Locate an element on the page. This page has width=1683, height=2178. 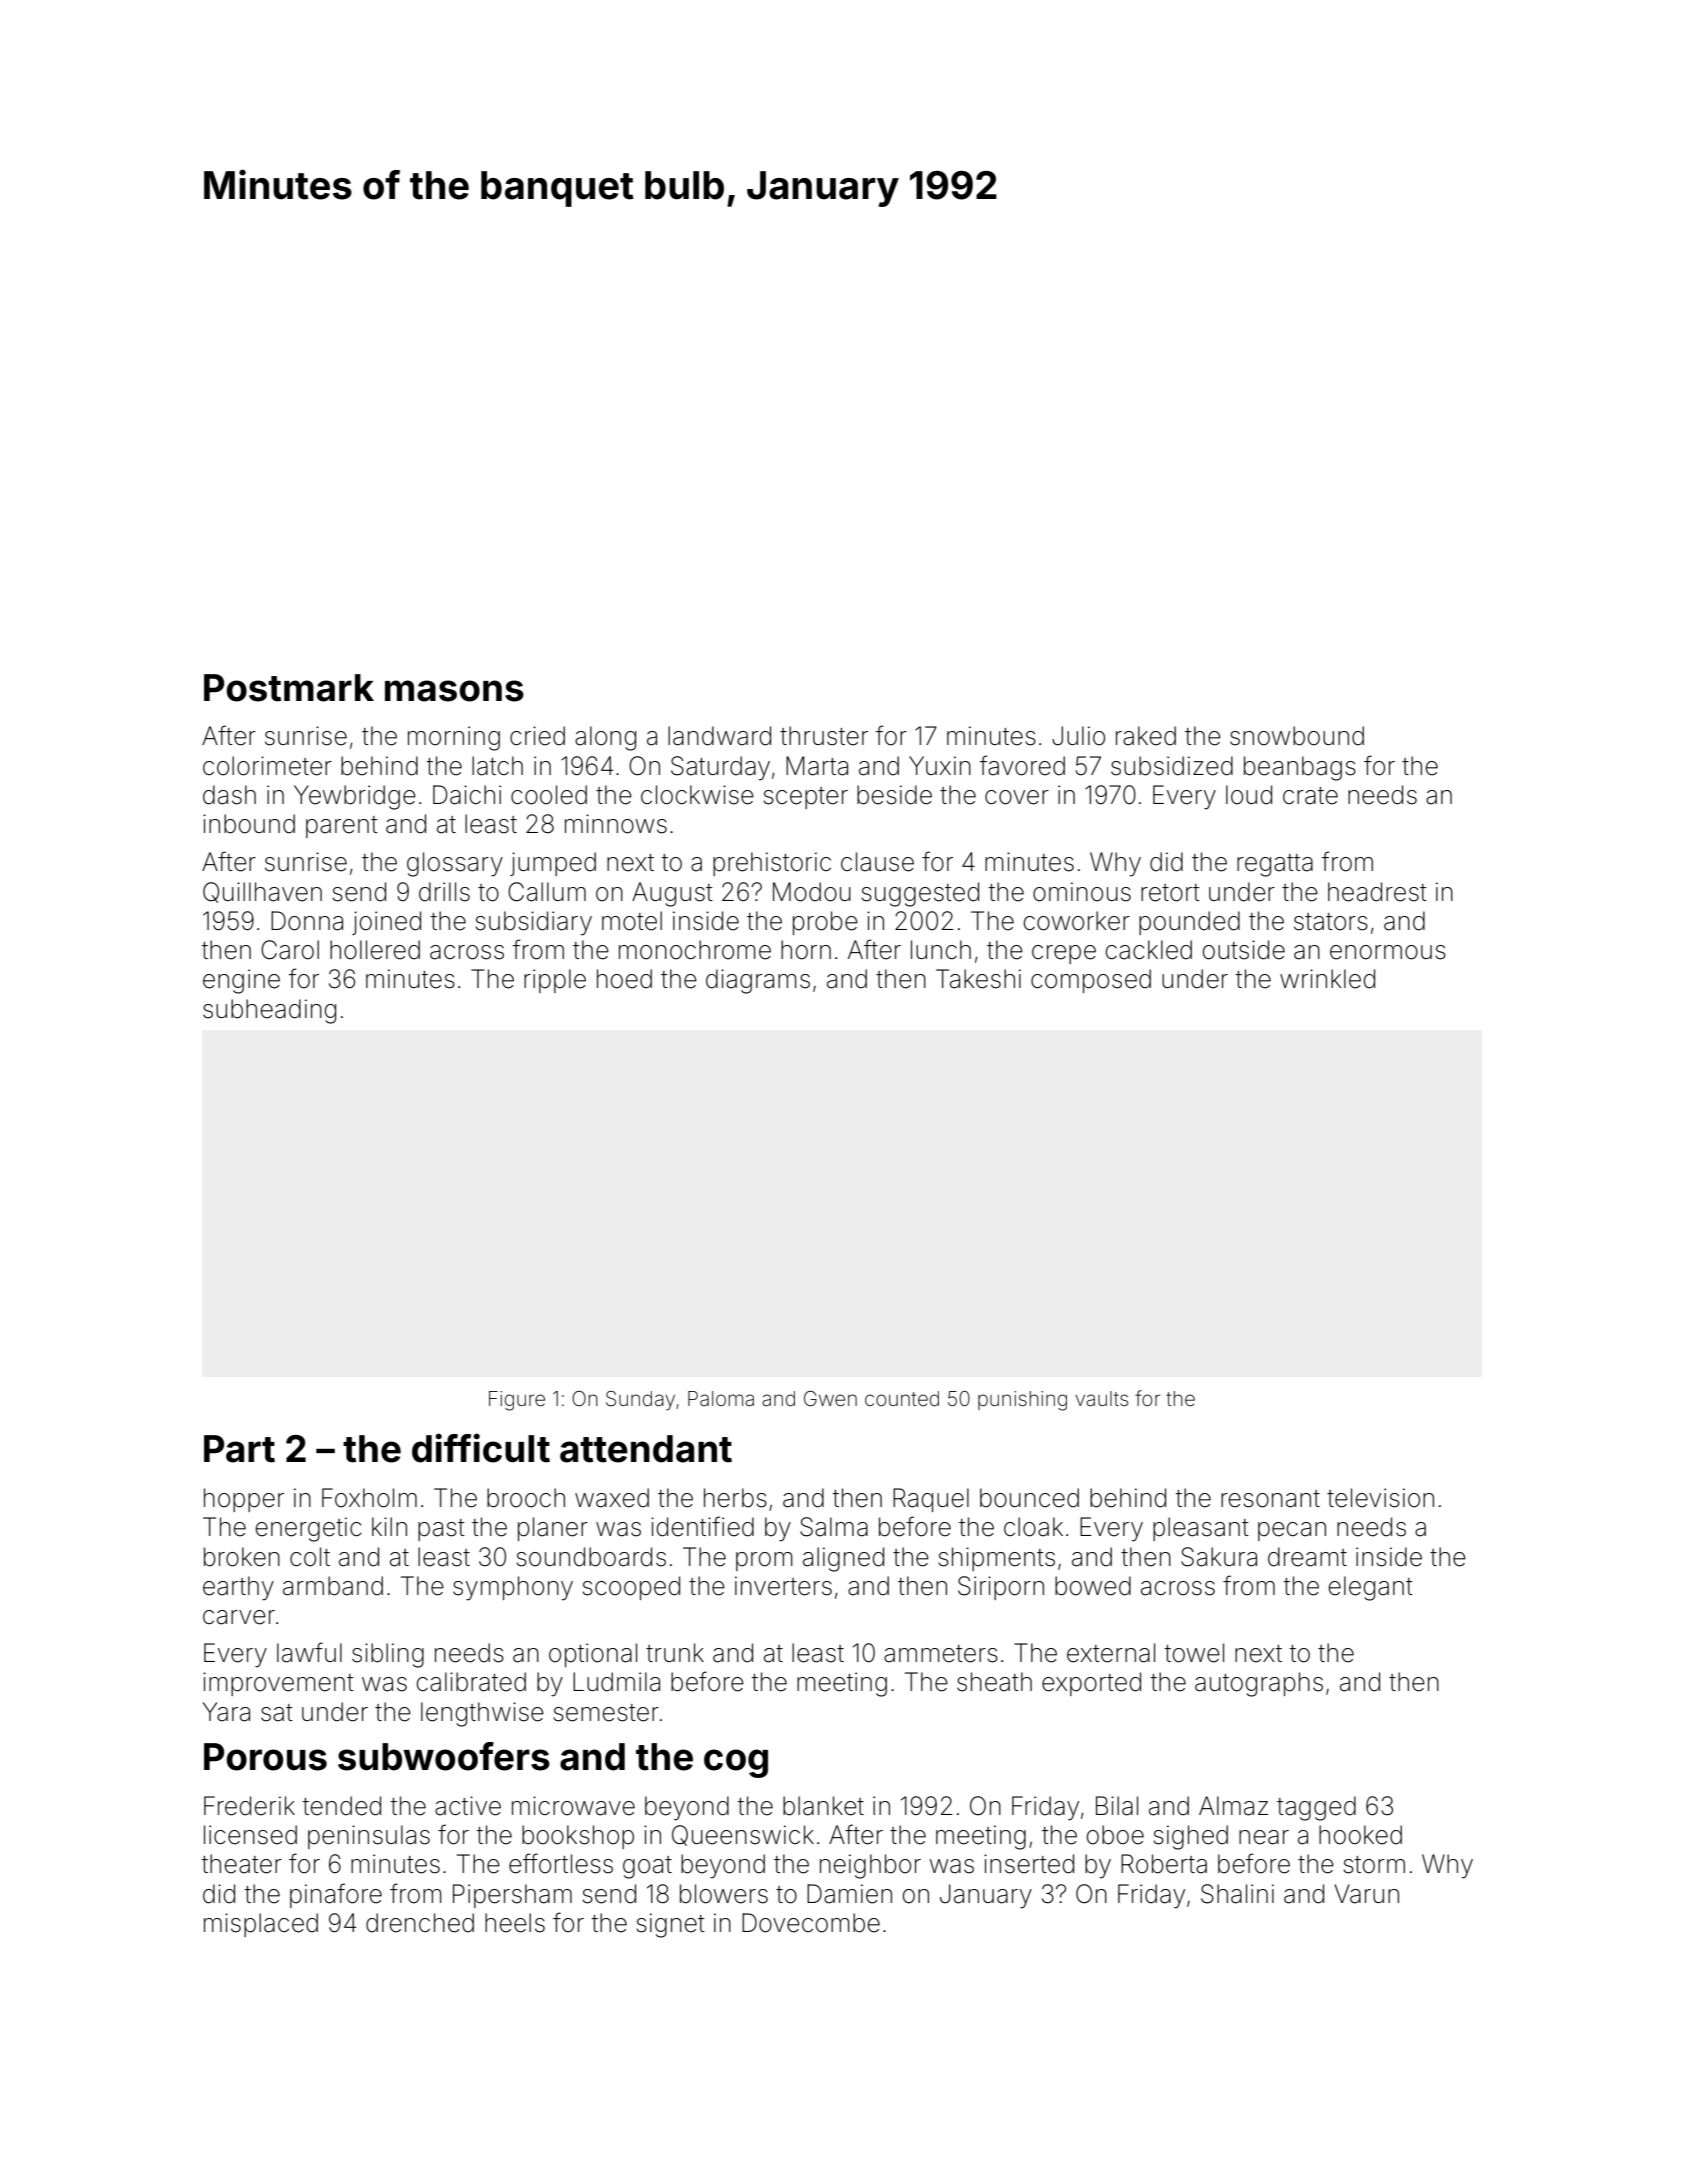
Julio is located at coordinates (1078, 736).
